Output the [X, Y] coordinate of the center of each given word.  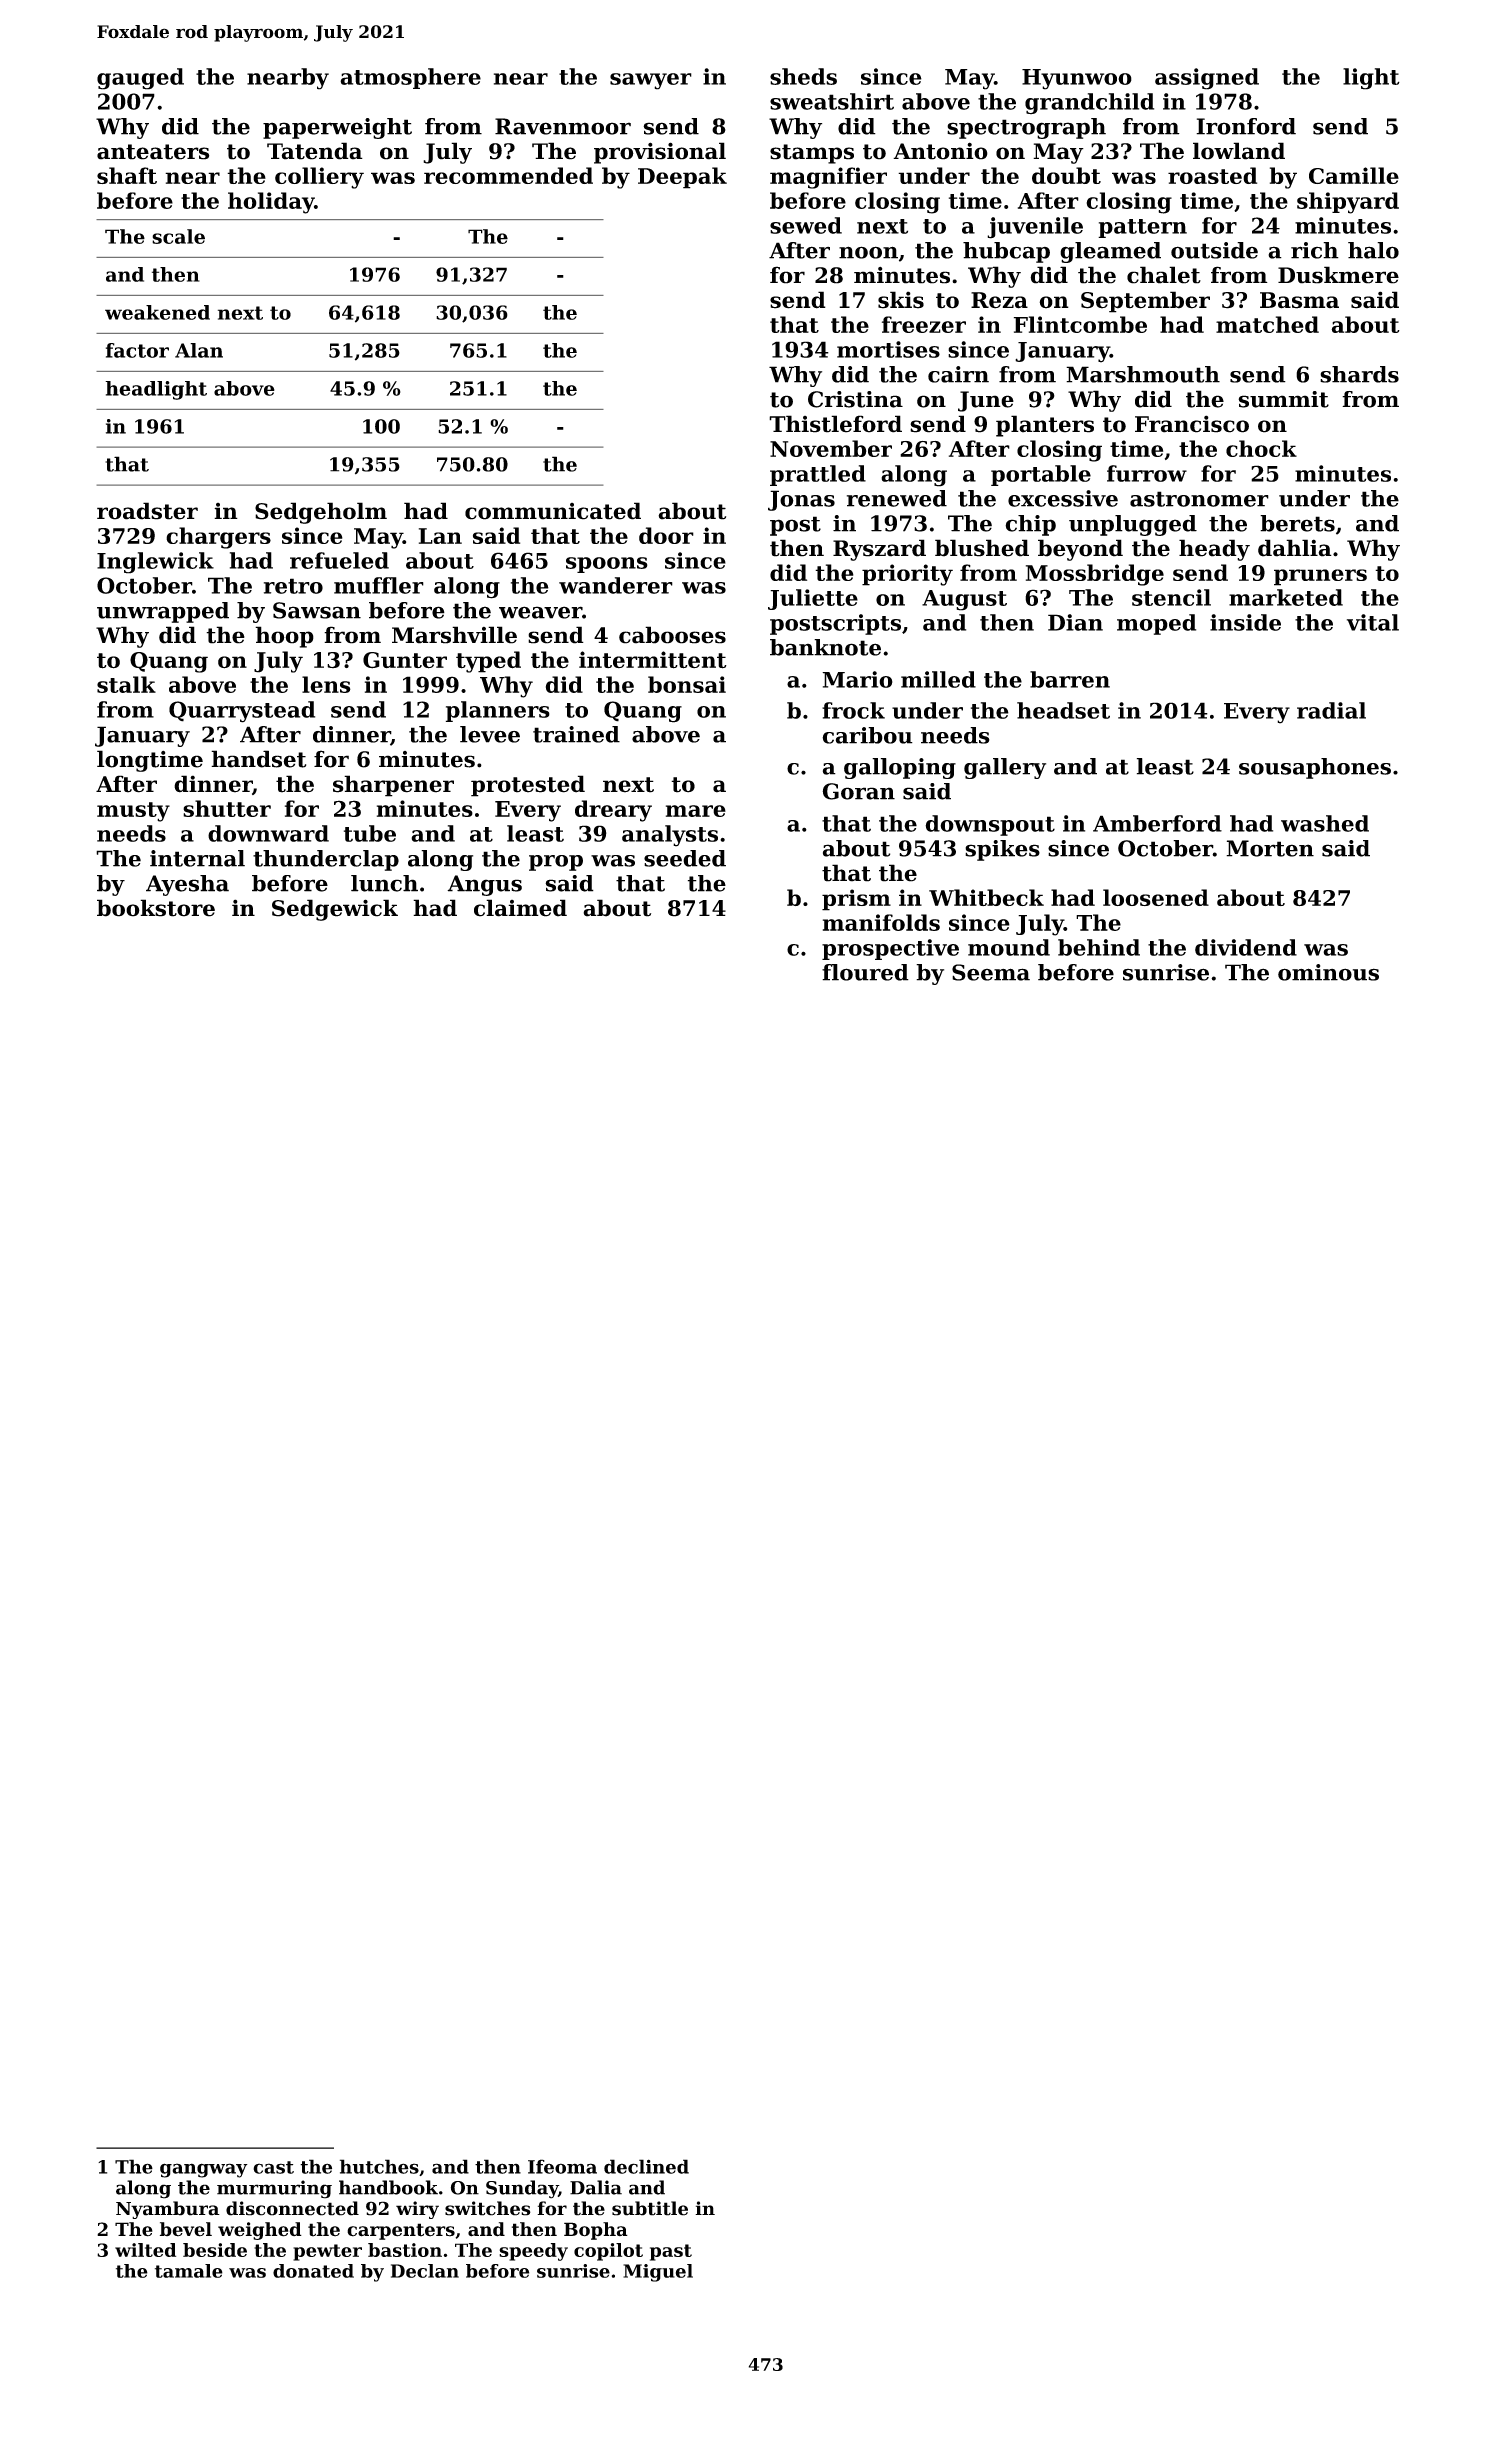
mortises [888, 349]
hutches [379, 2166]
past [671, 2252]
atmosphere [410, 78]
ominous [1328, 972]
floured [865, 972]
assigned [1207, 79]
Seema [991, 972]
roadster [147, 511]
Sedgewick [335, 910]
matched [1267, 324]
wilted [145, 2250]
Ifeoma [562, 2166]
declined [646, 2166]
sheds [803, 76]
